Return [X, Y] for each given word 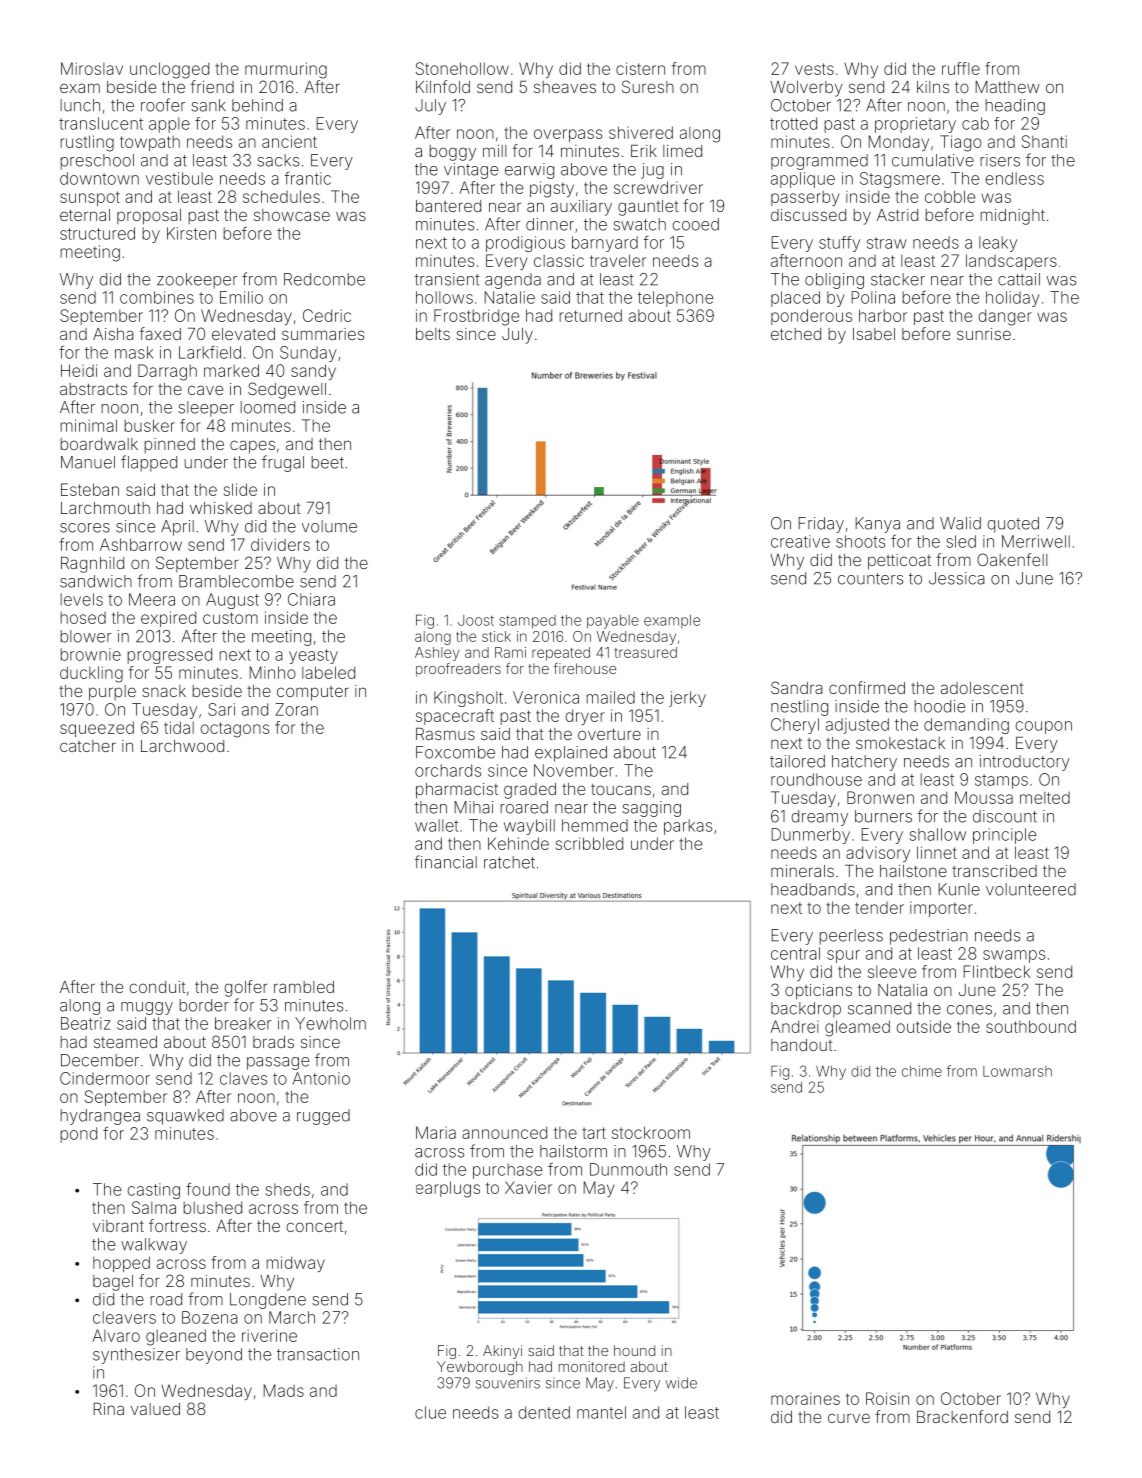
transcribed [994, 871]
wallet [436, 825]
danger [1005, 317]
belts [433, 334]
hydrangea [100, 1117]
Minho [273, 672]
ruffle [961, 68]
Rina [109, 1409]
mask [134, 352]
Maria [436, 1132]
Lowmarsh [1017, 1071]
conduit [157, 987]
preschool [97, 162]
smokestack [900, 743]
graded [530, 791]
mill [495, 151]
